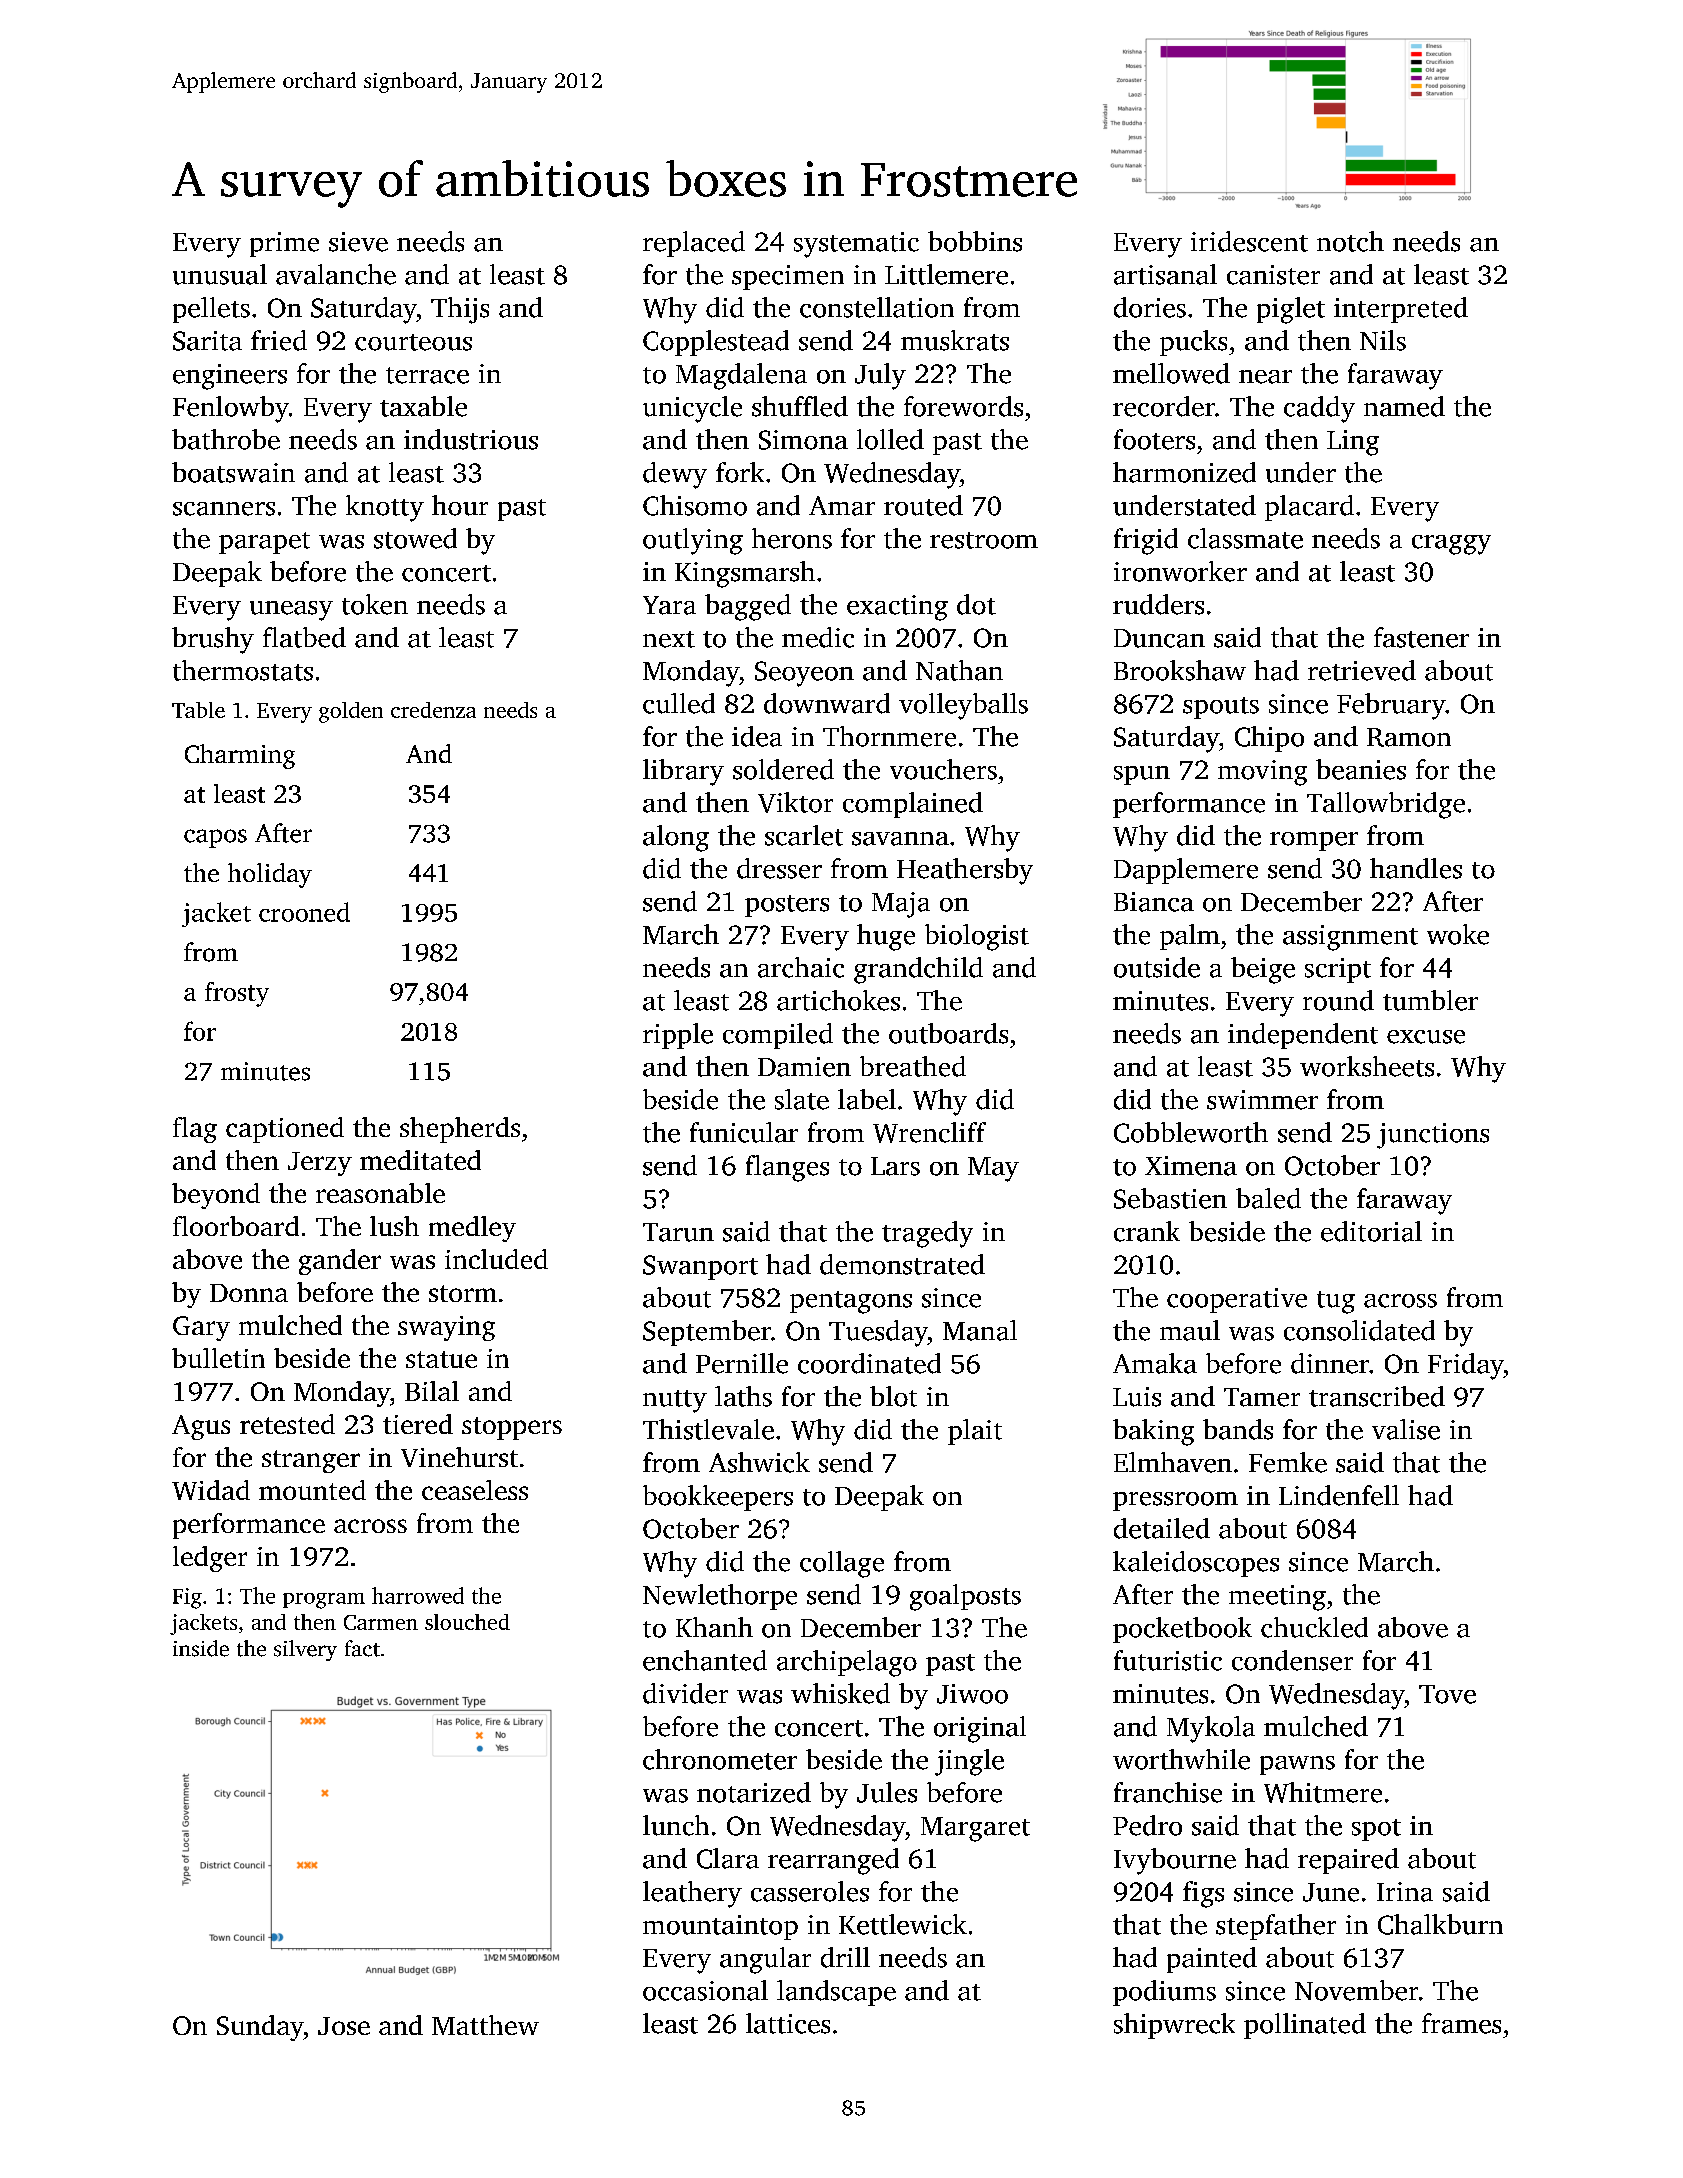  What do you see at coordinates (792, 538) in the page?
I see `herons` at bounding box center [792, 538].
